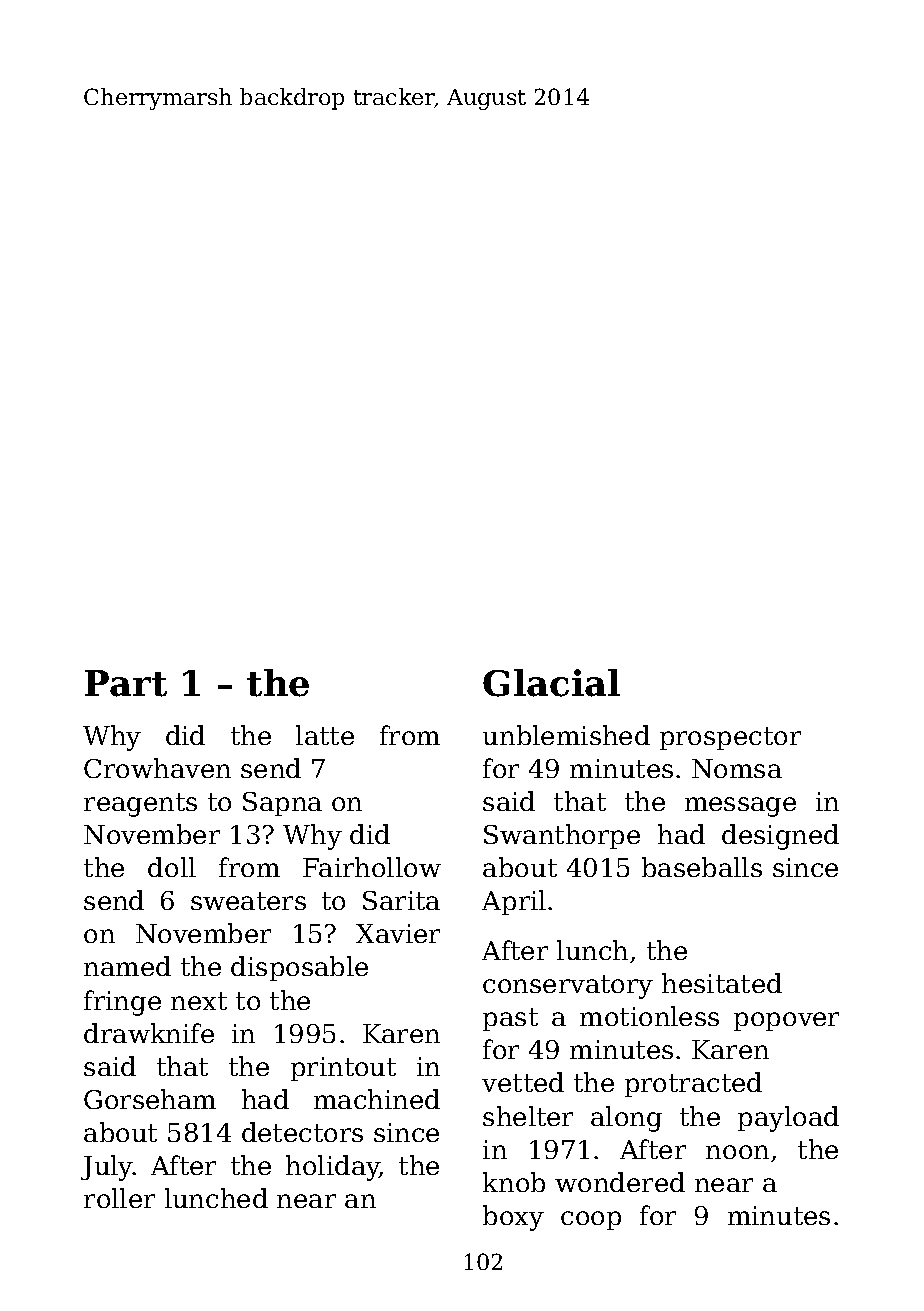  I want to click on message, so click(740, 807).
